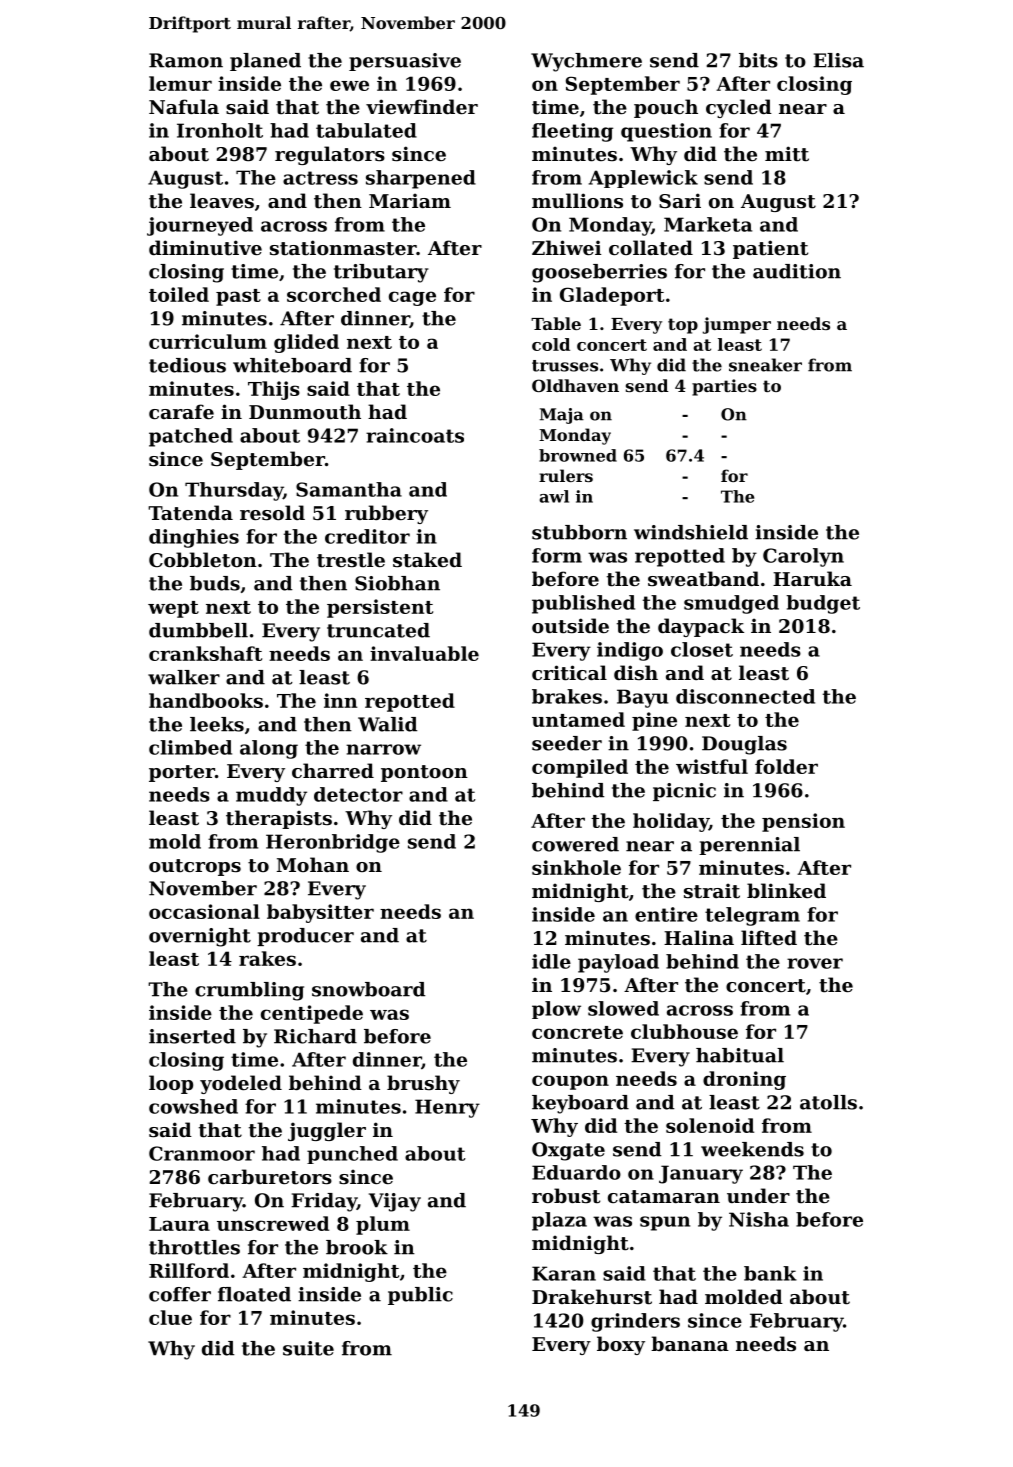 The height and width of the page is (1467, 1013). Describe the element at coordinates (551, 961) in the page. I see `idle` at that location.
